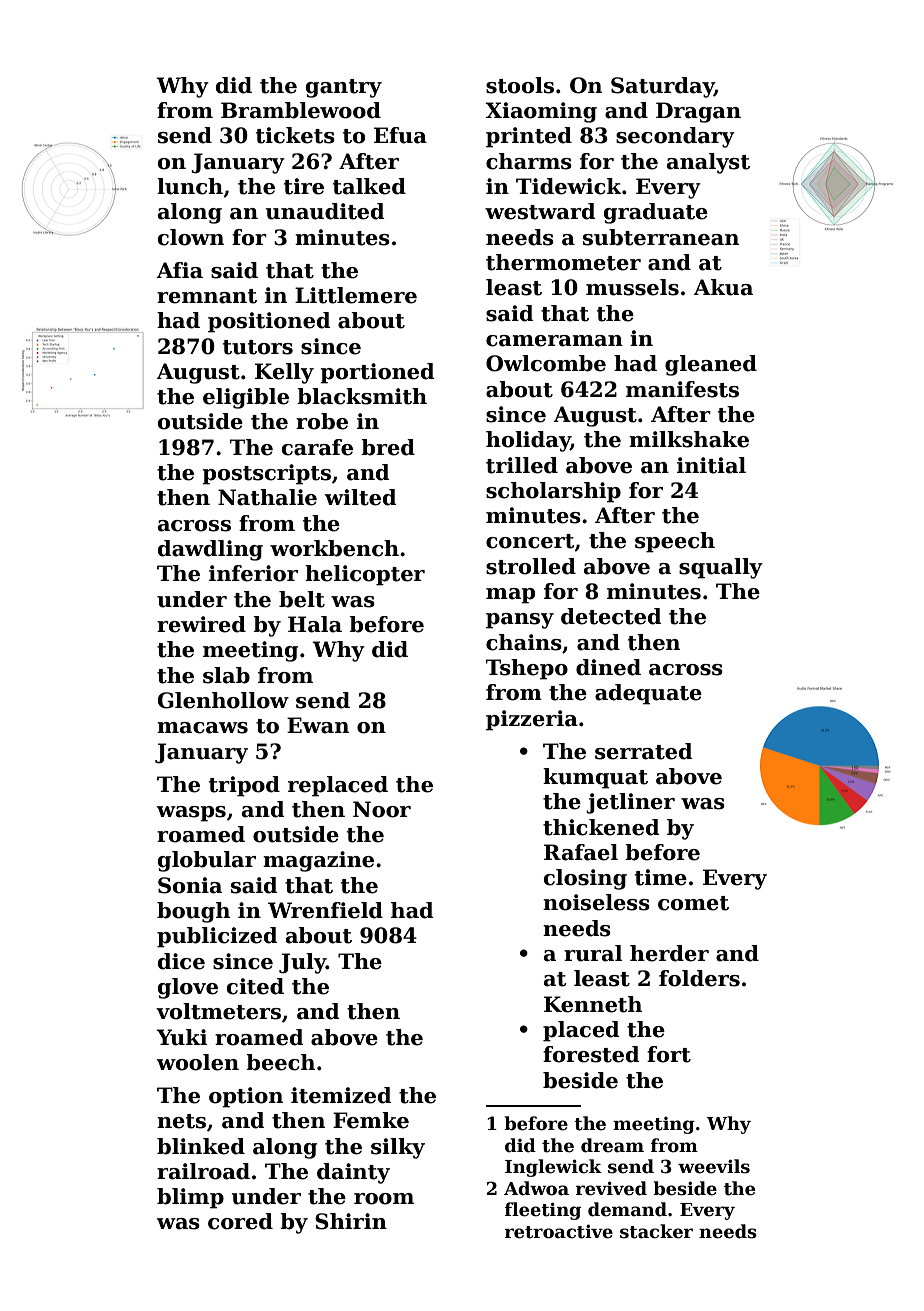 The image size is (924, 1311). Describe the element at coordinates (325, 211) in the image. I see `unaudited` at that location.
